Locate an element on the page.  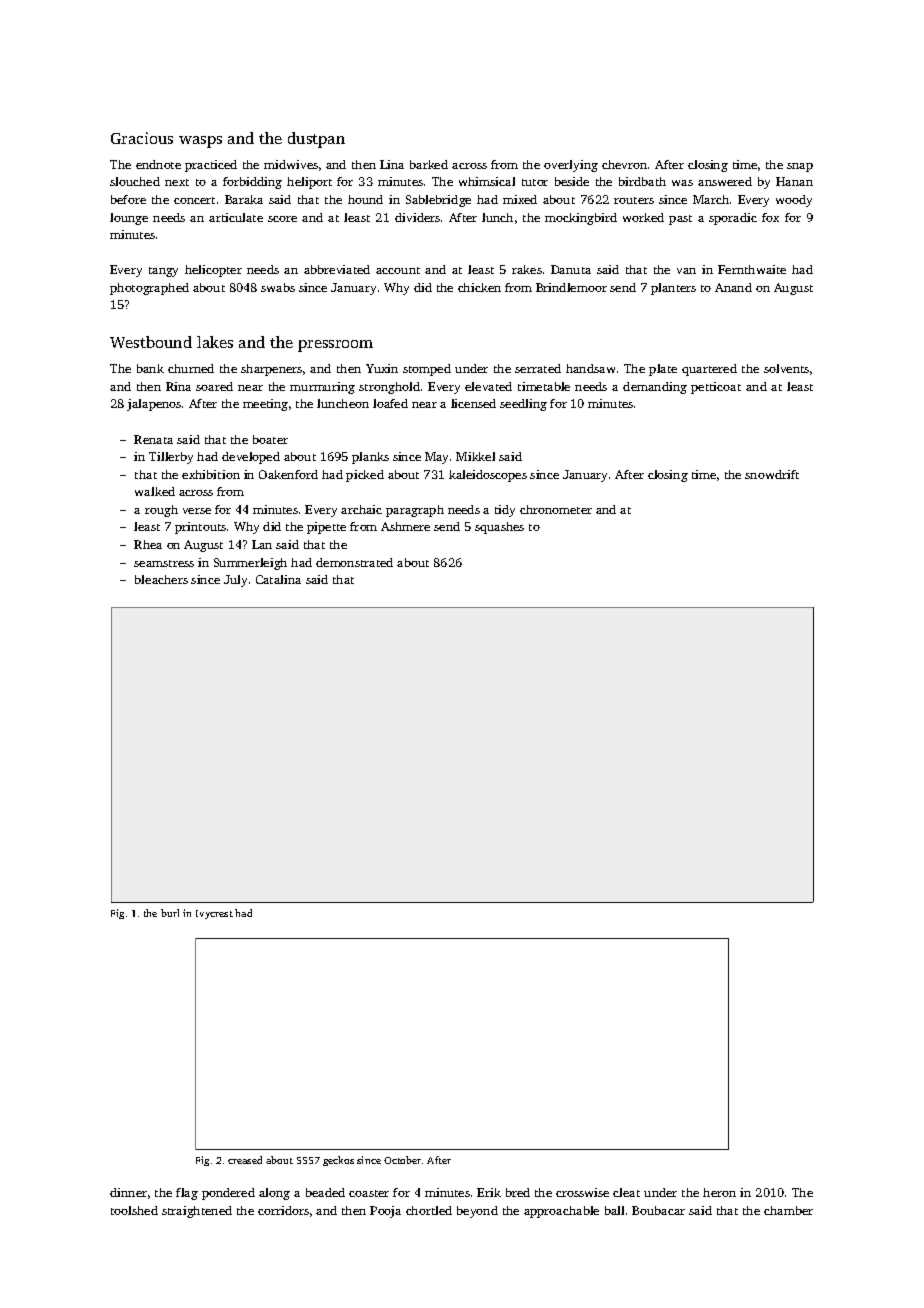
chevron is located at coordinates (624, 164).
